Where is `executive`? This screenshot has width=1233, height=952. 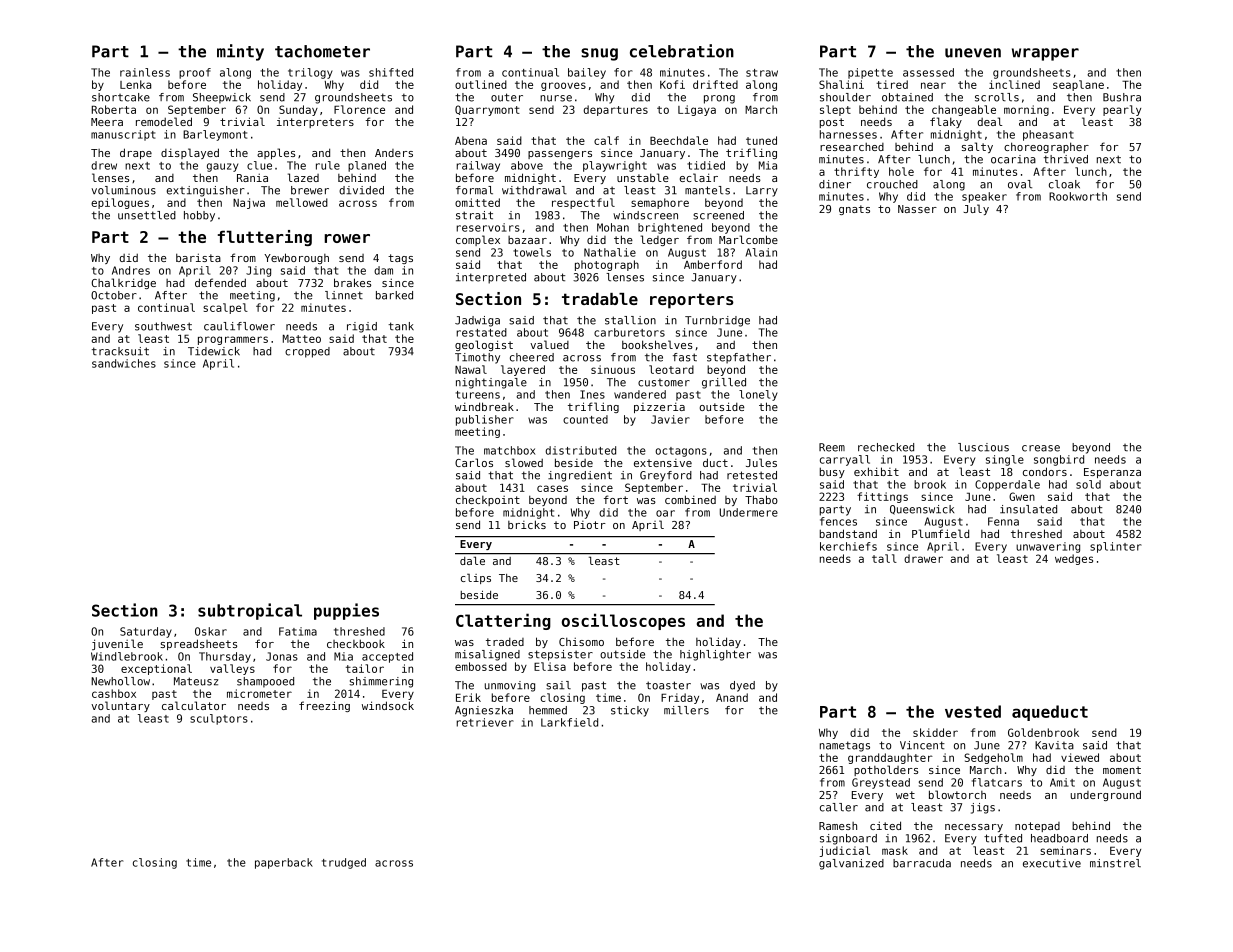
executive is located at coordinates (1052, 863).
